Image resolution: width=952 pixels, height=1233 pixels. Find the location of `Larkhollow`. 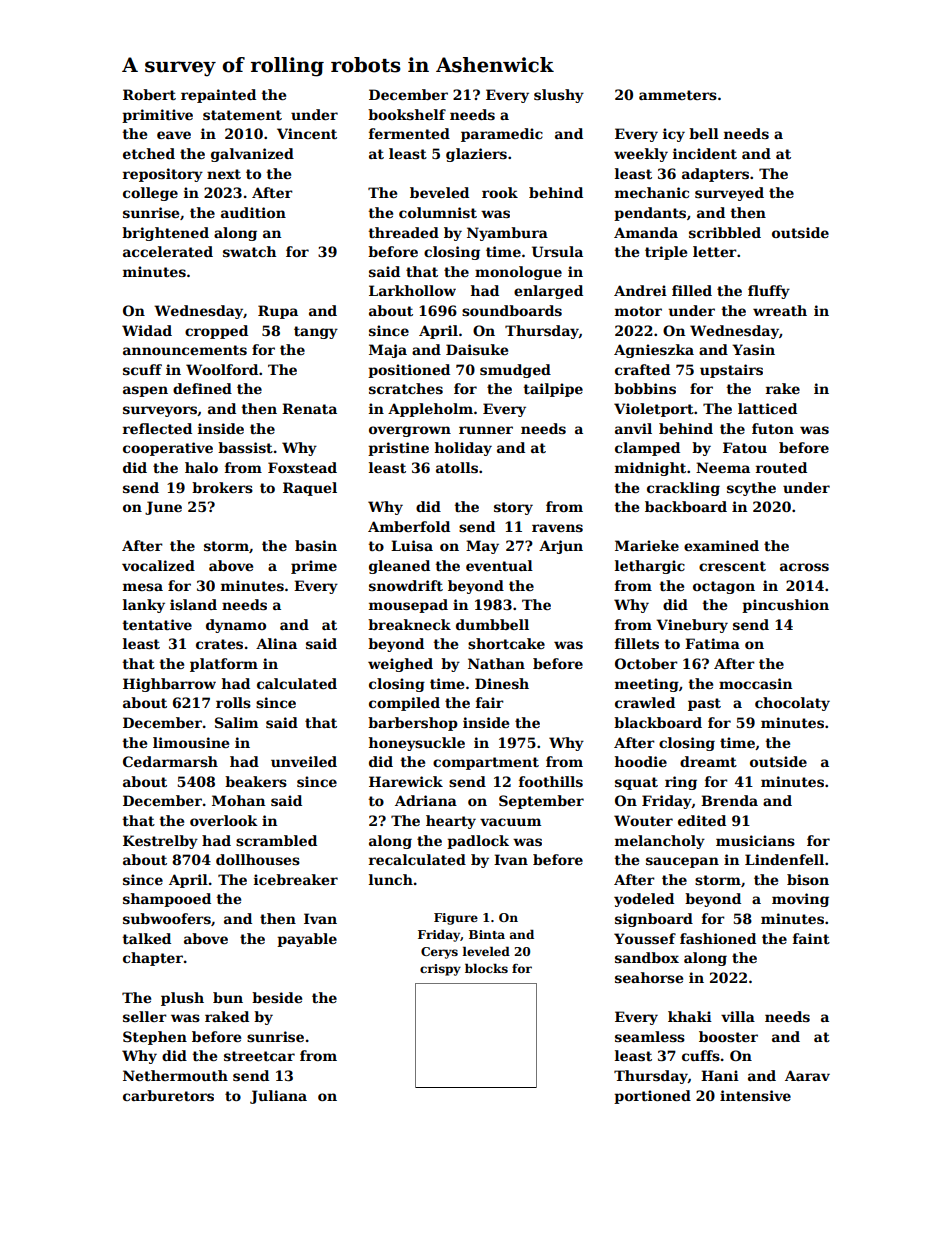

Larkhollow is located at coordinates (412, 290).
